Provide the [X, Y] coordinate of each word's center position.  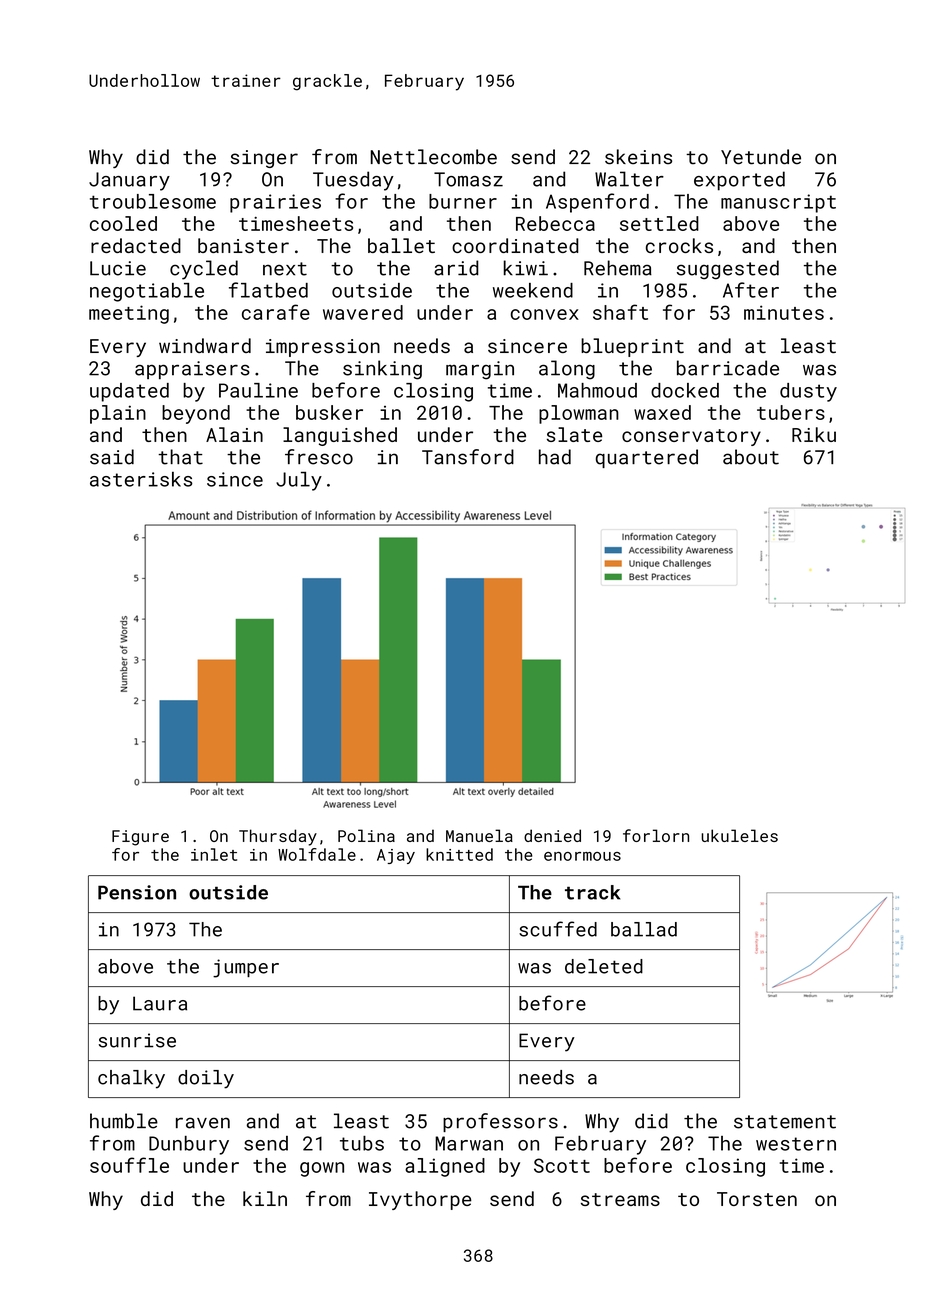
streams [620, 1199]
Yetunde [761, 157]
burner [463, 201]
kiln [265, 1198]
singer [264, 159]
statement [785, 1122]
